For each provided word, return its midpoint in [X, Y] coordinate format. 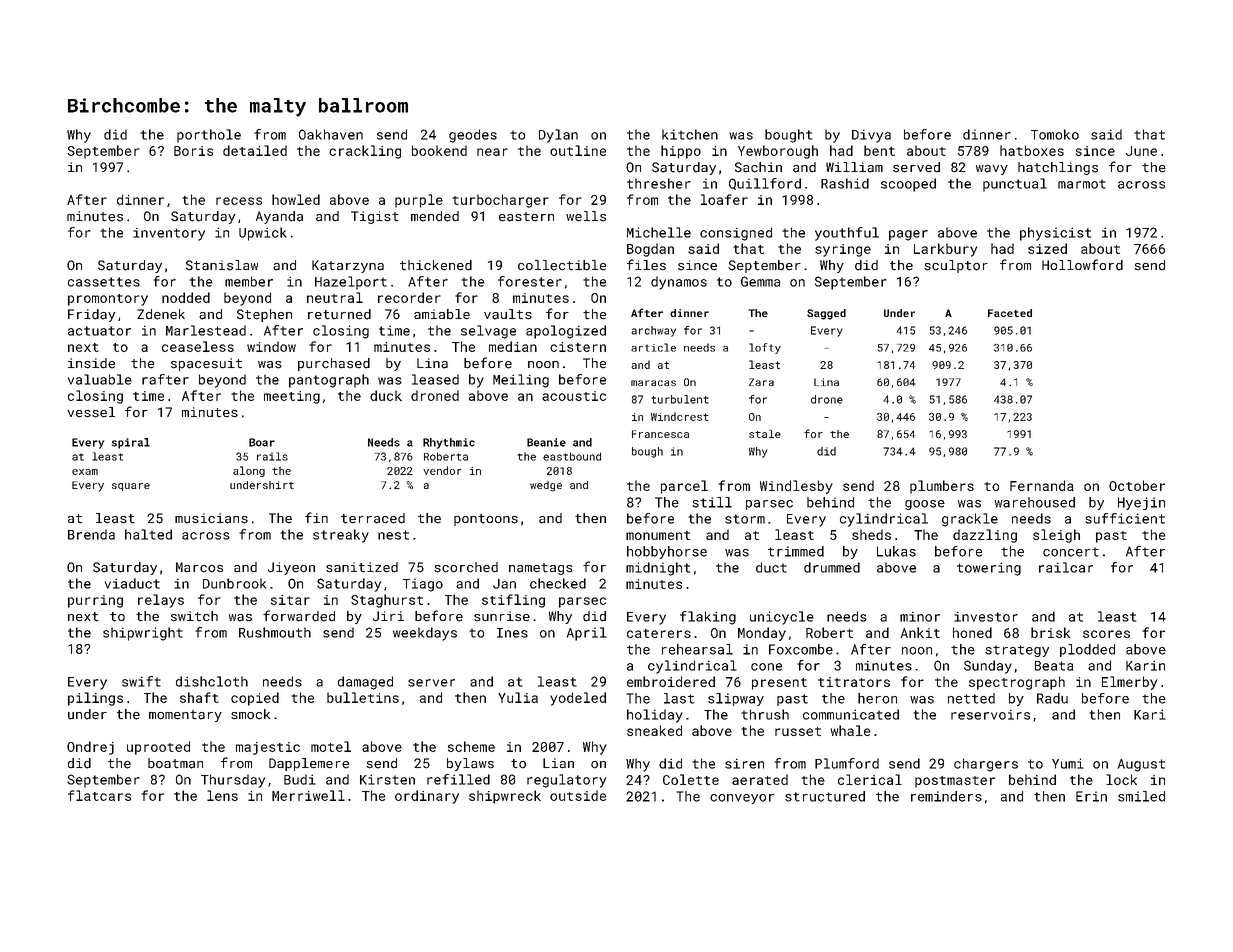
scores [1106, 634]
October [1137, 485]
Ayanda [279, 217]
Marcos [199, 567]
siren [744, 763]
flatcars [99, 795]
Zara [761, 382]
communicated [851, 714]
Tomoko [1055, 134]
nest [393, 535]
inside [91, 363]
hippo [681, 152]
